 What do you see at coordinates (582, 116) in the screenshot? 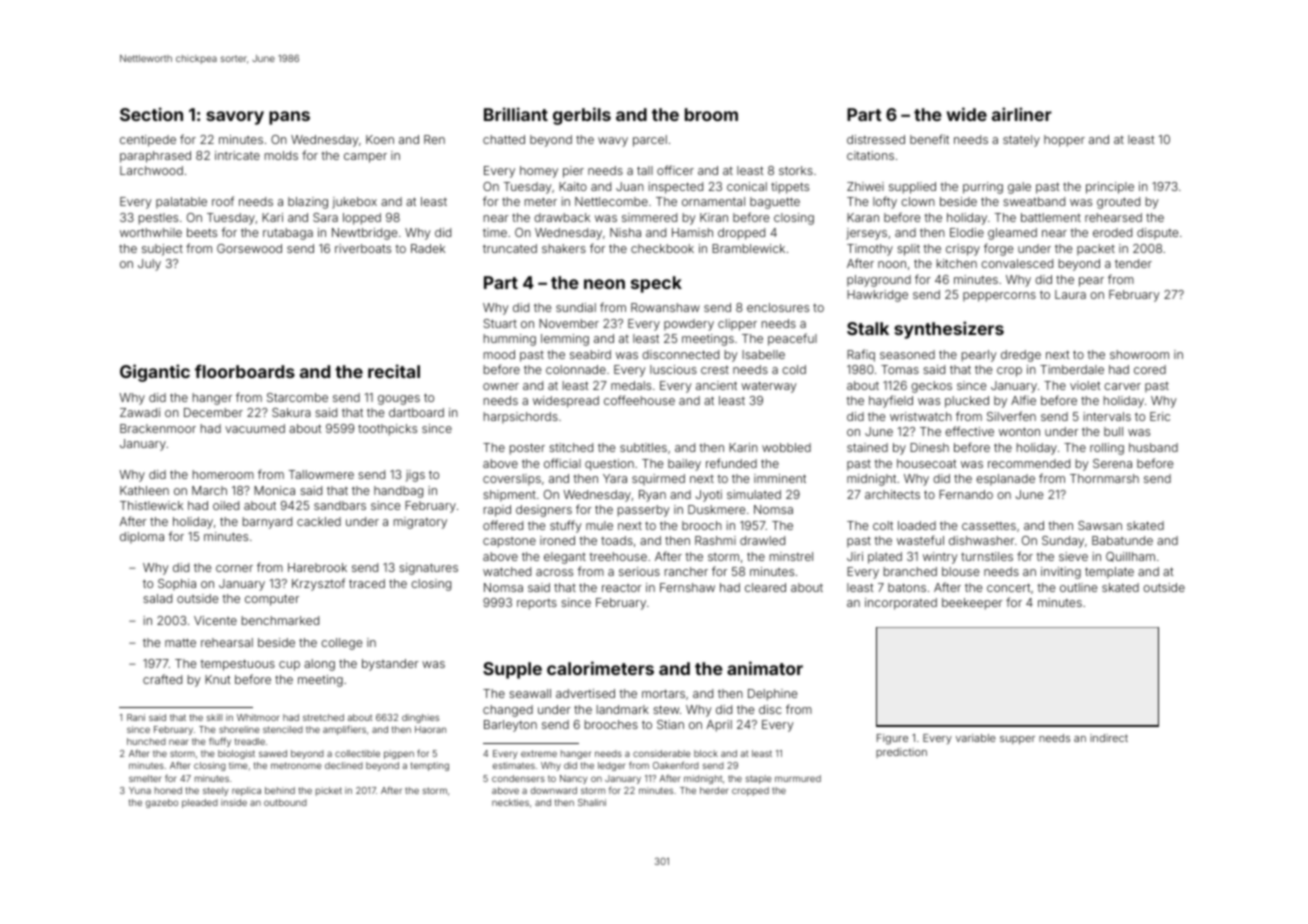
I see `gerbils` at bounding box center [582, 116].
